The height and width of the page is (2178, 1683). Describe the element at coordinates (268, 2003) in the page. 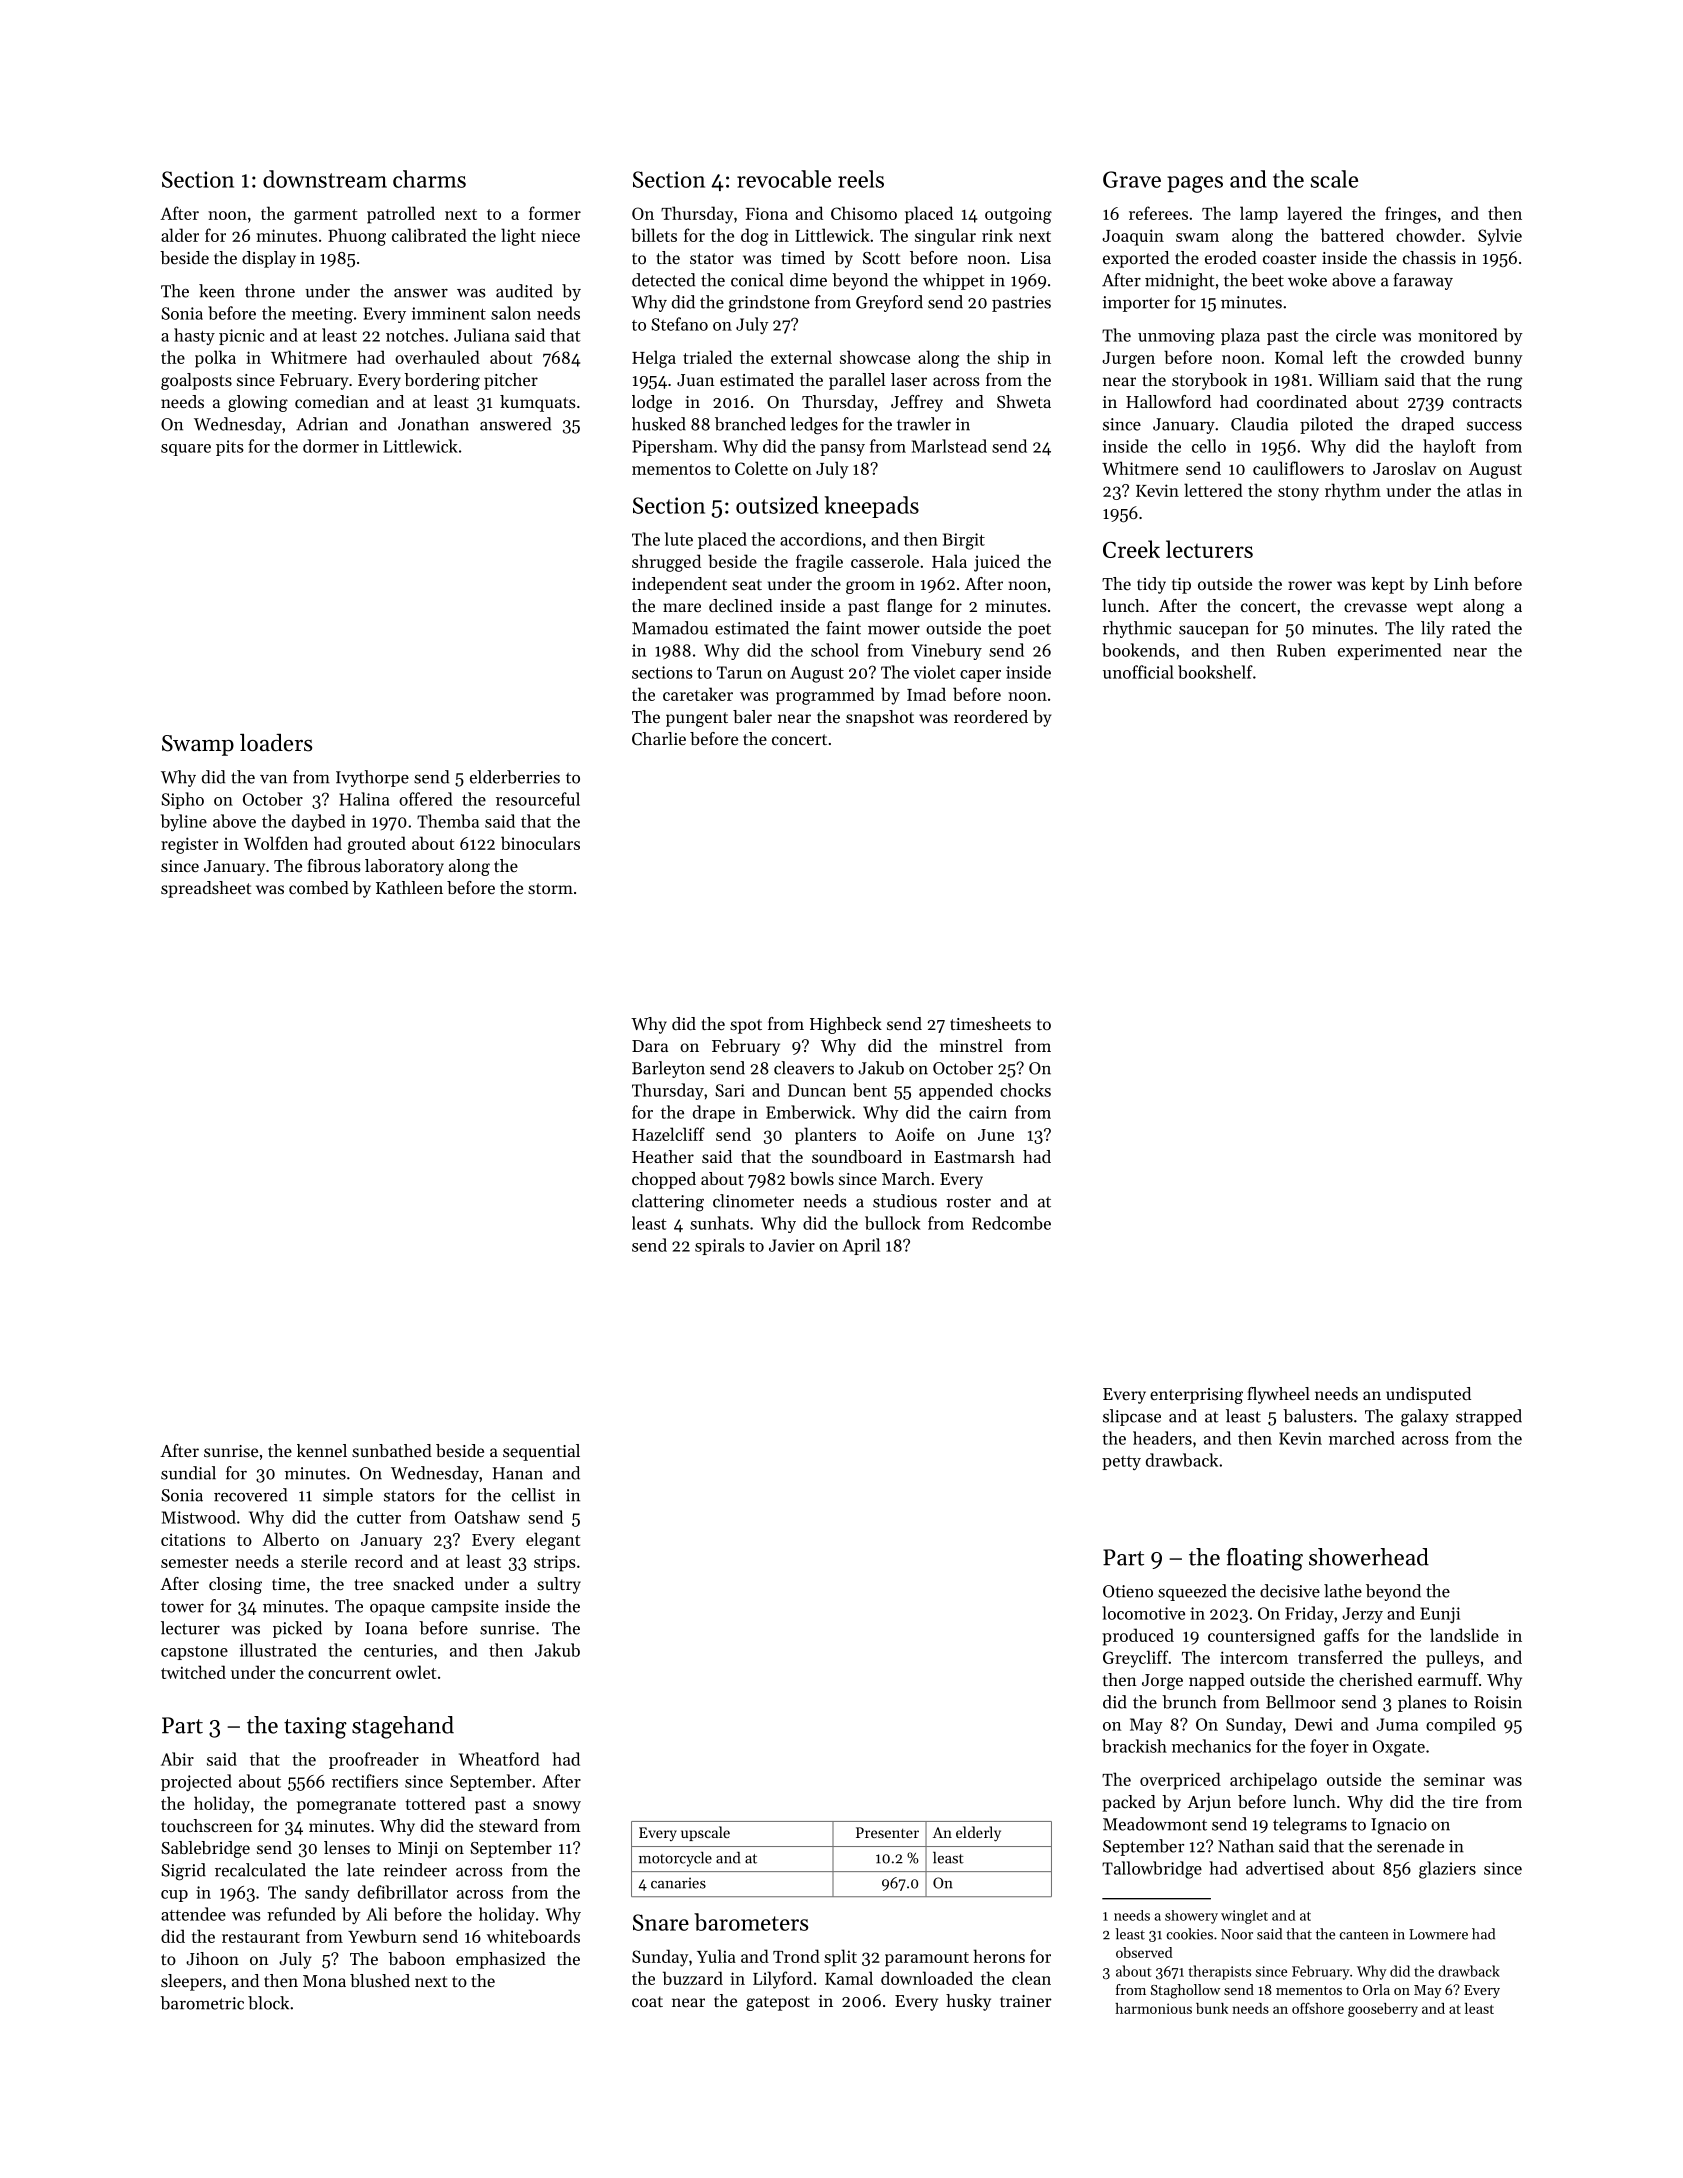

I see `block` at that location.
